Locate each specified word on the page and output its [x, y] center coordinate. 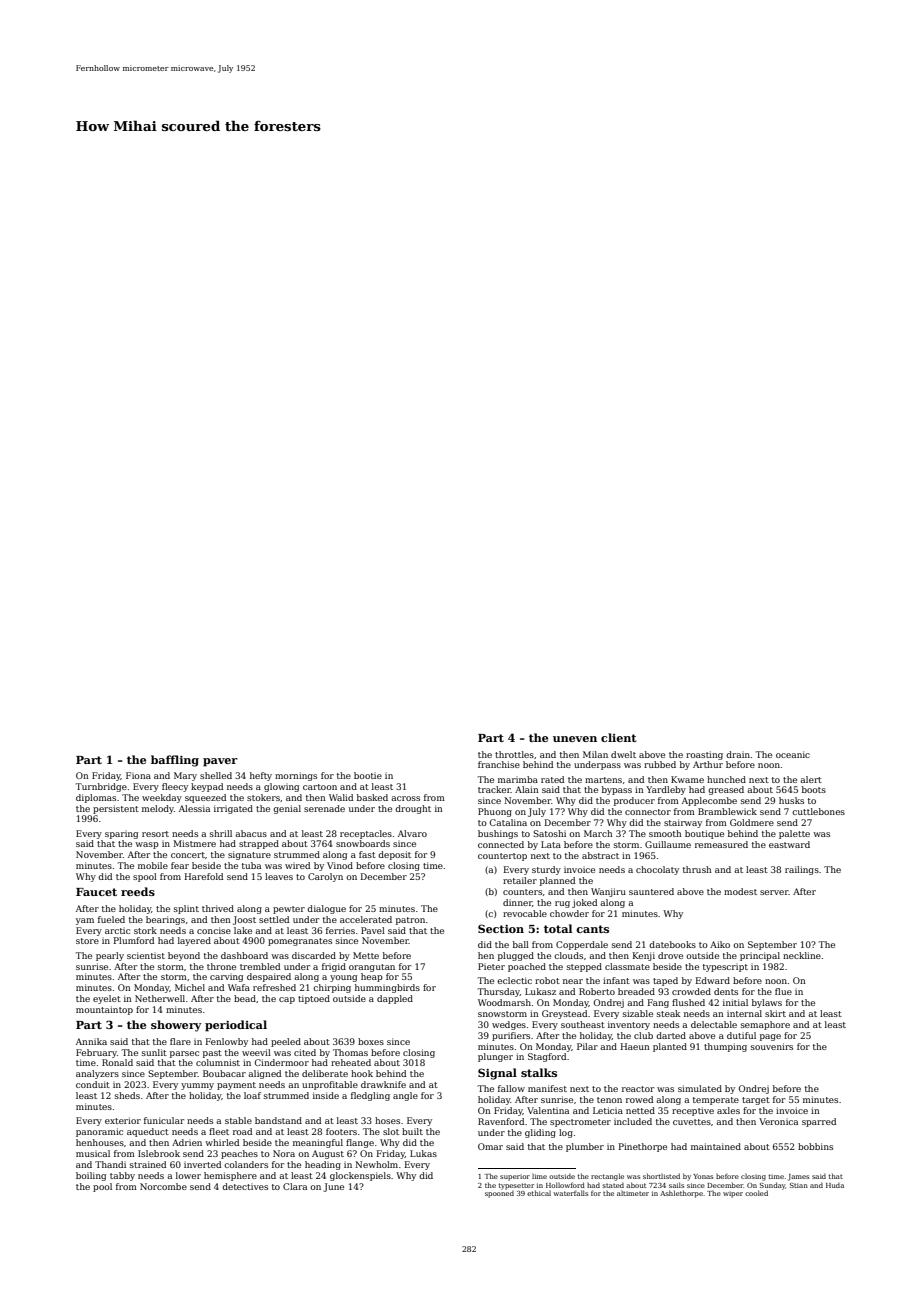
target [756, 1101]
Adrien [187, 1142]
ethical [539, 1193]
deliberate [325, 1073]
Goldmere [752, 822]
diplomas [96, 798]
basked [372, 797]
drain [738, 754]
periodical [236, 1026]
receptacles [366, 834]
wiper [733, 1194]
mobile [153, 865]
